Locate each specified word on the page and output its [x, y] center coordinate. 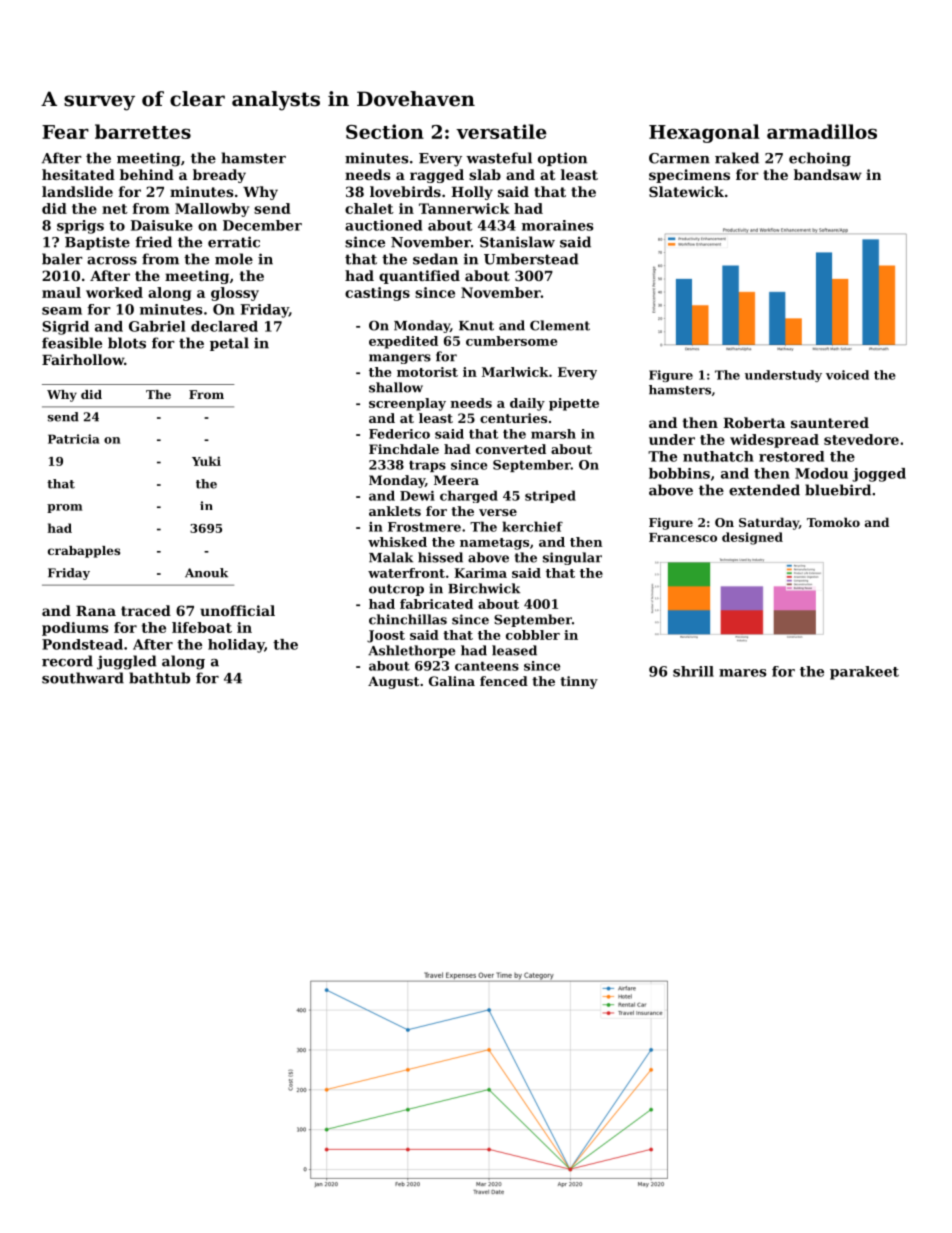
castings [377, 294]
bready [219, 176]
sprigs [80, 227]
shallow [396, 387]
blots [127, 343]
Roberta [754, 422]
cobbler [533, 635]
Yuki [206, 461]
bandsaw [828, 174]
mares [743, 673]
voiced [847, 375]
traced [146, 610]
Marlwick [515, 372]
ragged [437, 176]
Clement [560, 325]
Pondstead [82, 644]
